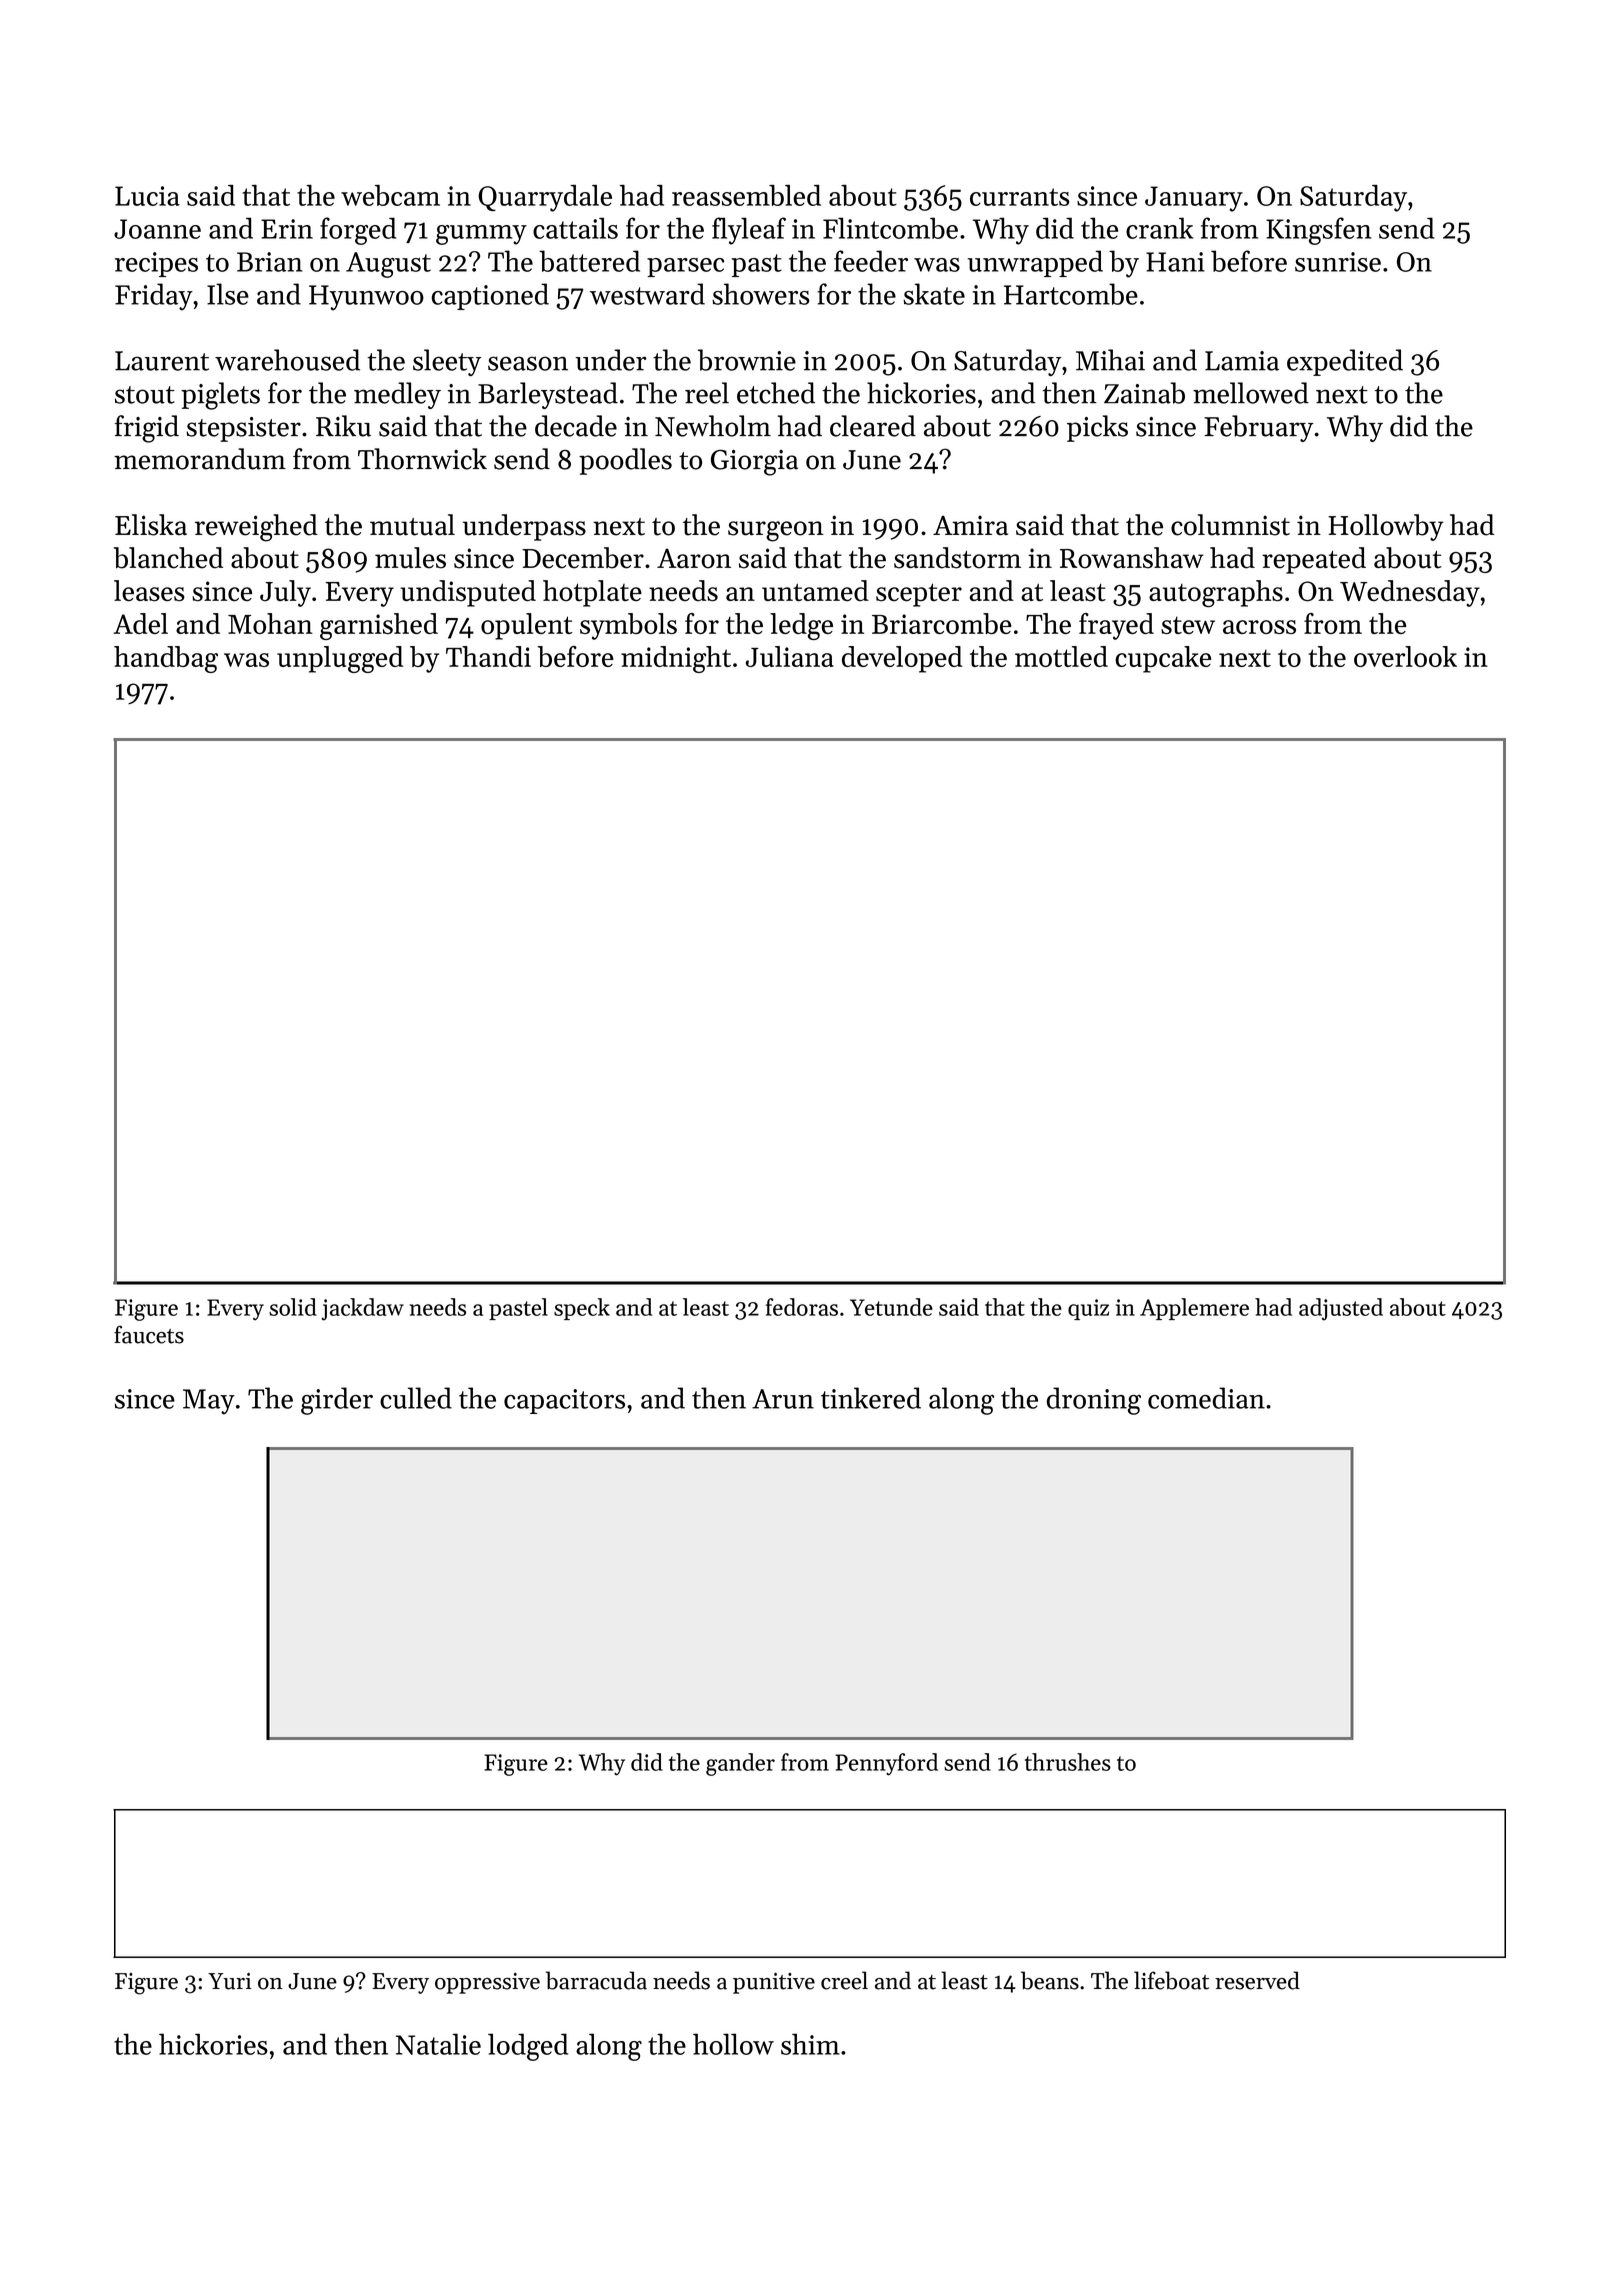  Describe the element at coordinates (1318, 231) in the screenshot. I see `Kingsfen` at that location.
